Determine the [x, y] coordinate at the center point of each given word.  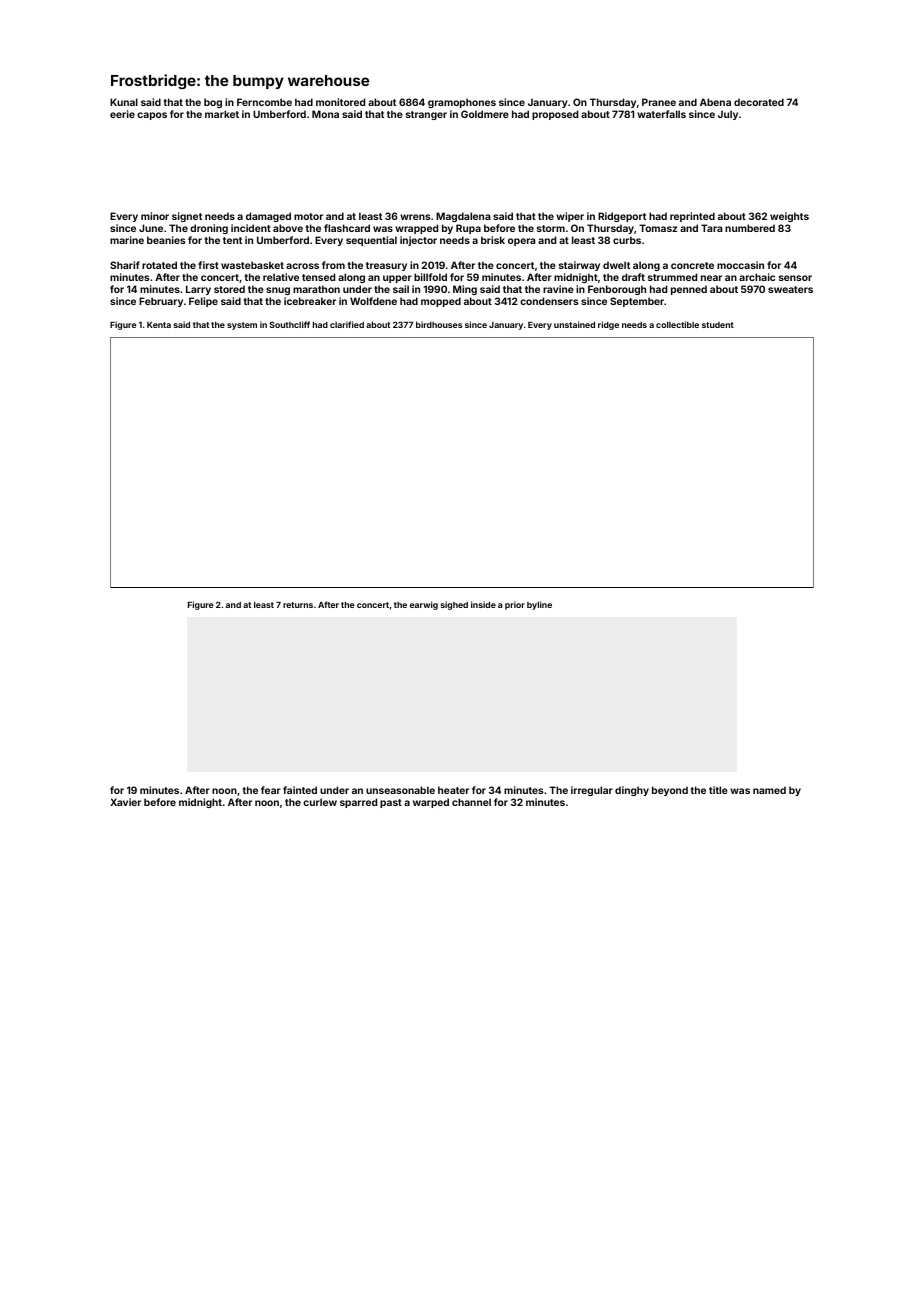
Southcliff [289, 324]
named [769, 790]
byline [539, 605]
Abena [715, 102]
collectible [677, 324]
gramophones [462, 103]
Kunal [124, 102]
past [391, 803]
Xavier [125, 802]
